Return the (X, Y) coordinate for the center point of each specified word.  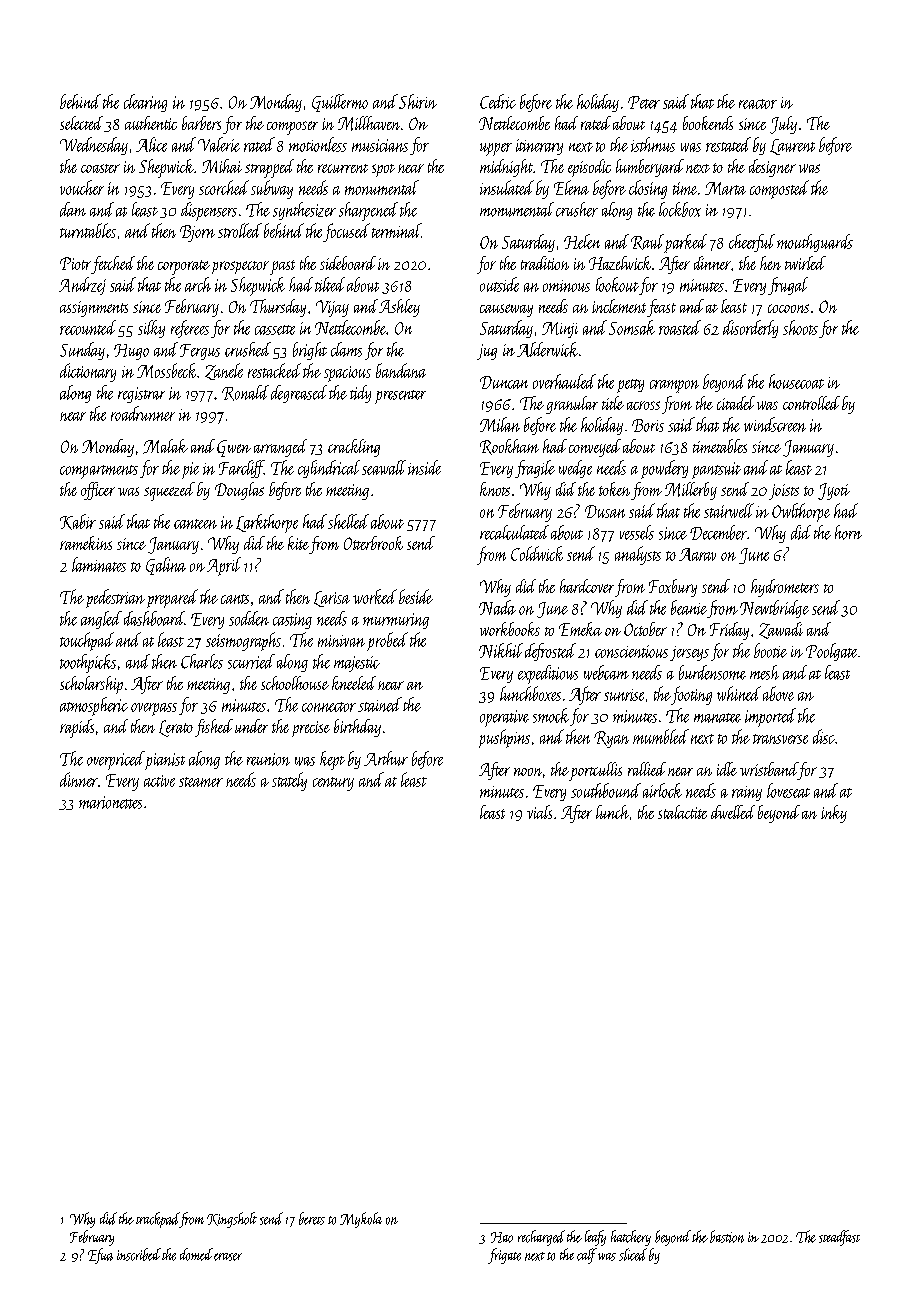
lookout (617, 284)
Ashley (399, 308)
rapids (77, 728)
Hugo (131, 352)
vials (539, 812)
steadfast (839, 1238)
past (282, 267)
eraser (228, 1257)
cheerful (752, 243)
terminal (396, 230)
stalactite (682, 812)
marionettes (110, 802)
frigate (504, 1256)
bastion (727, 1236)
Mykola (361, 1220)
